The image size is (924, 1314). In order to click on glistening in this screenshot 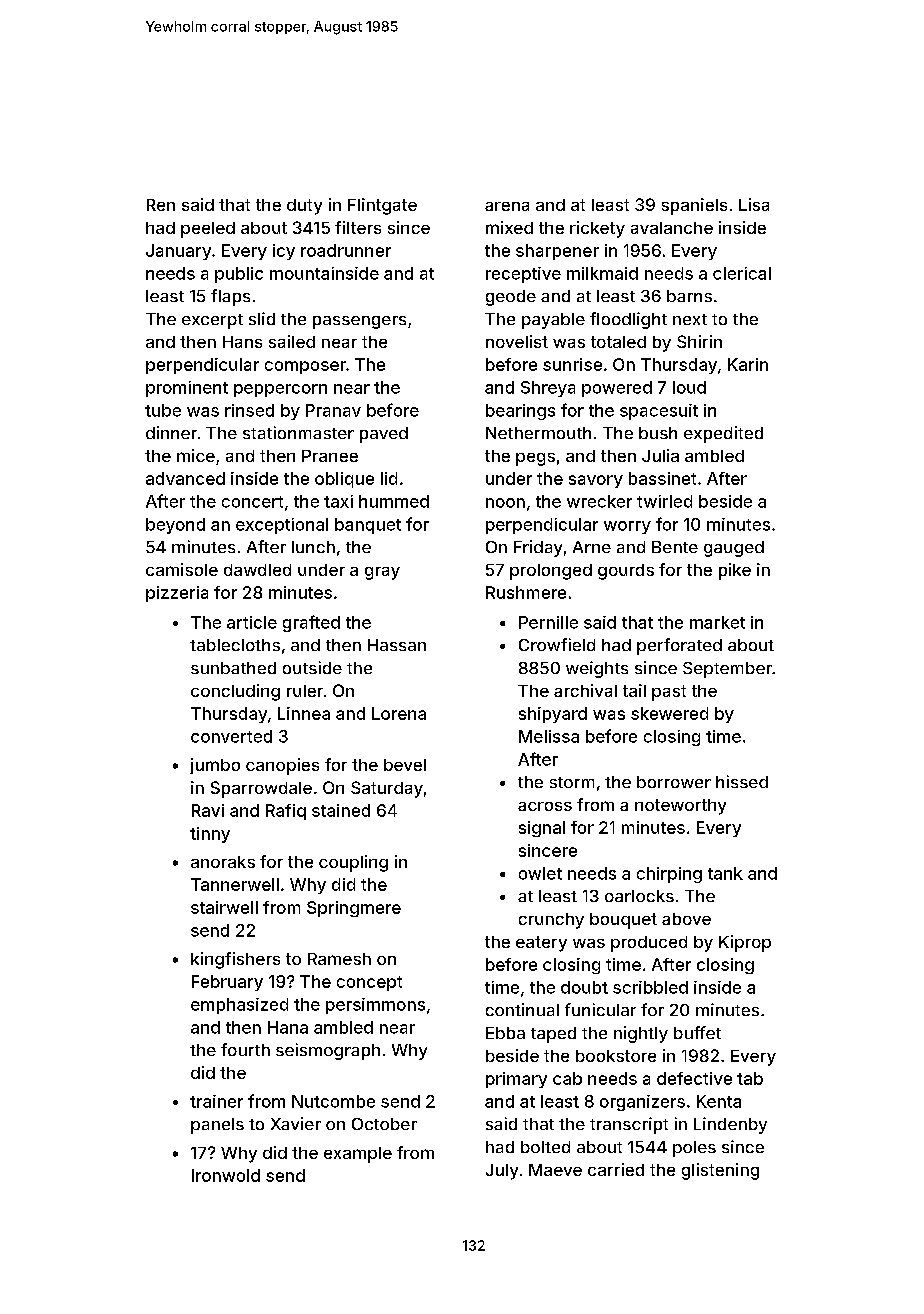, I will do `click(720, 1171)`.
